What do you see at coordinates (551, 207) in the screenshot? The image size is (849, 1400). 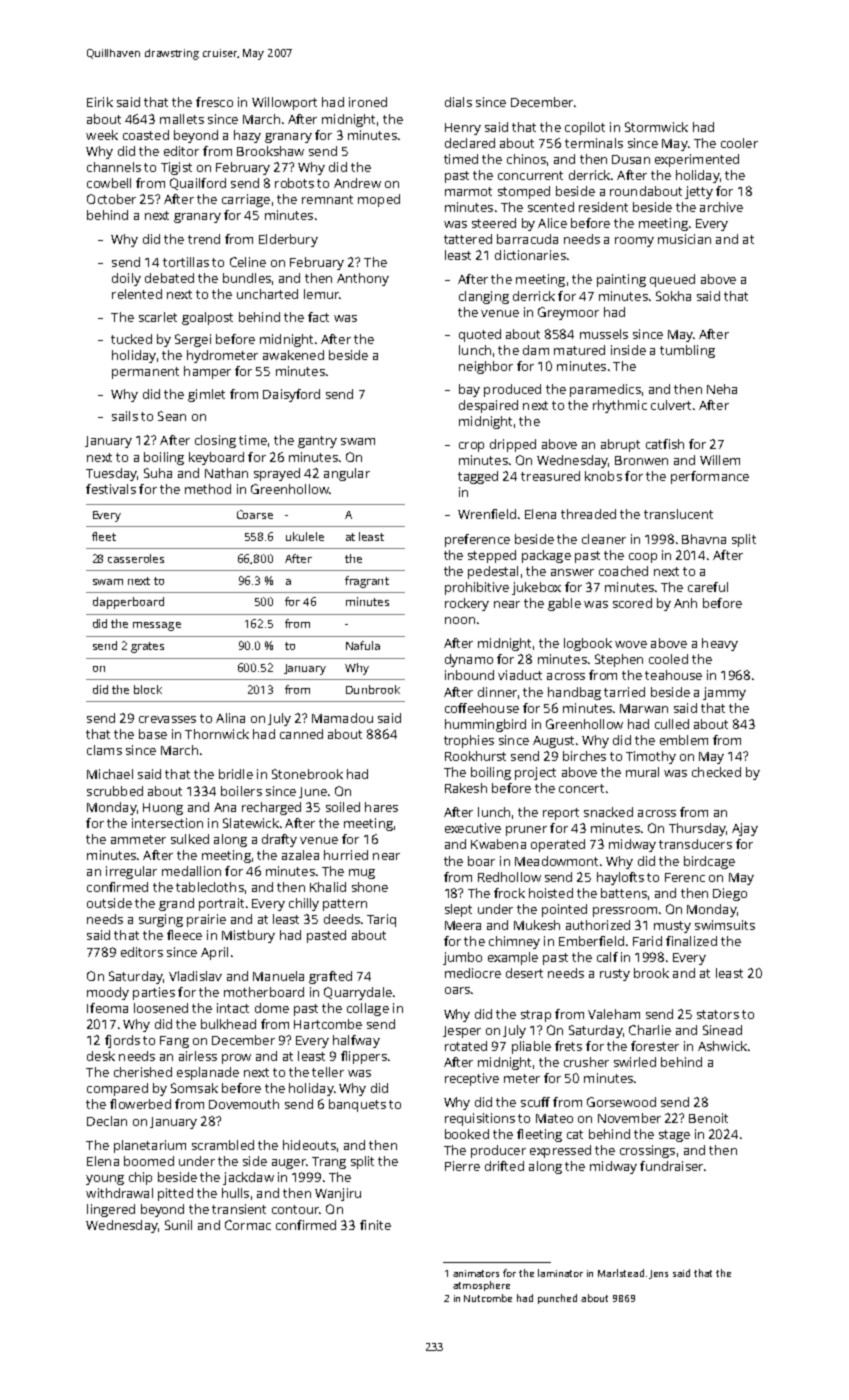 I see `scented` at bounding box center [551, 207].
